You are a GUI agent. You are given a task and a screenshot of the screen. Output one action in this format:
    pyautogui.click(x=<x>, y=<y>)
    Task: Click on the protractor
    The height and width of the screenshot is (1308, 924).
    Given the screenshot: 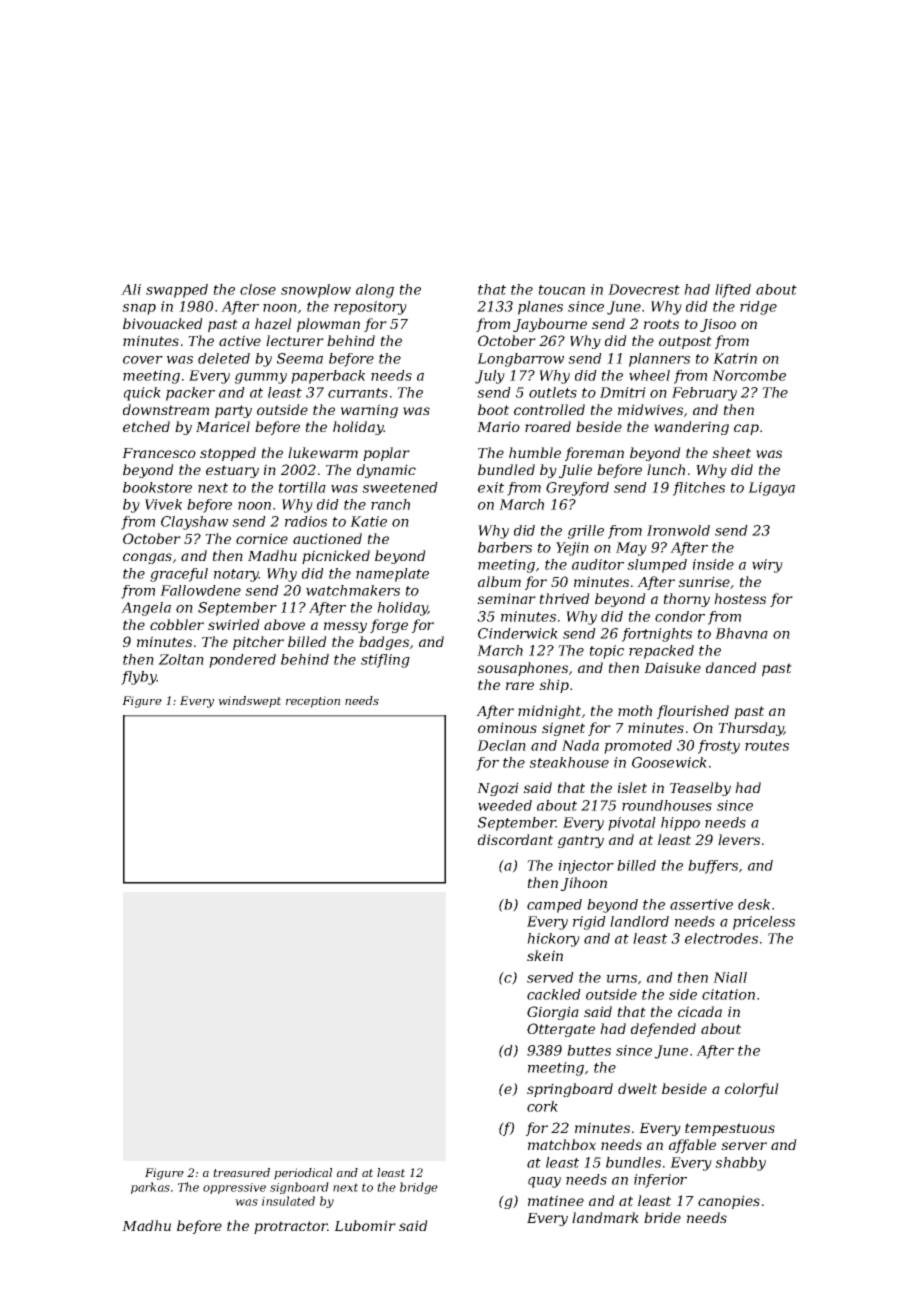 What is the action you would take?
    pyautogui.click(x=291, y=1227)
